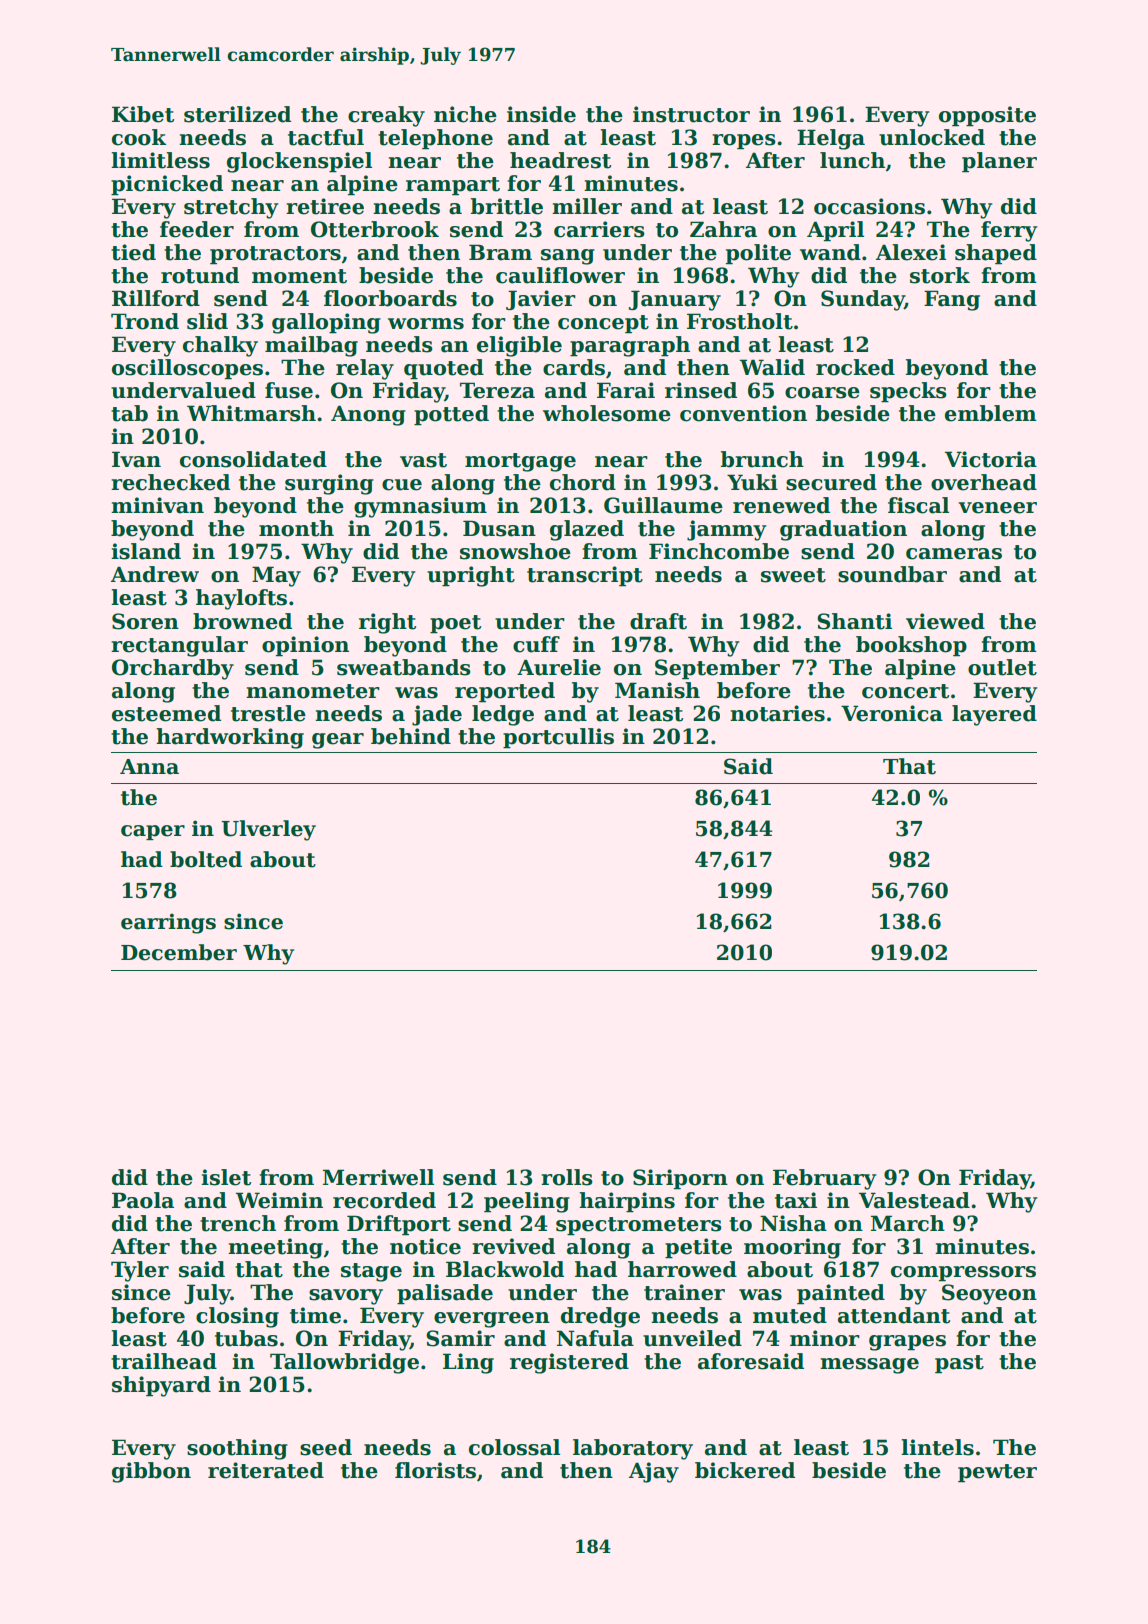  What do you see at coordinates (745, 1470) in the image?
I see `bickered` at bounding box center [745, 1470].
